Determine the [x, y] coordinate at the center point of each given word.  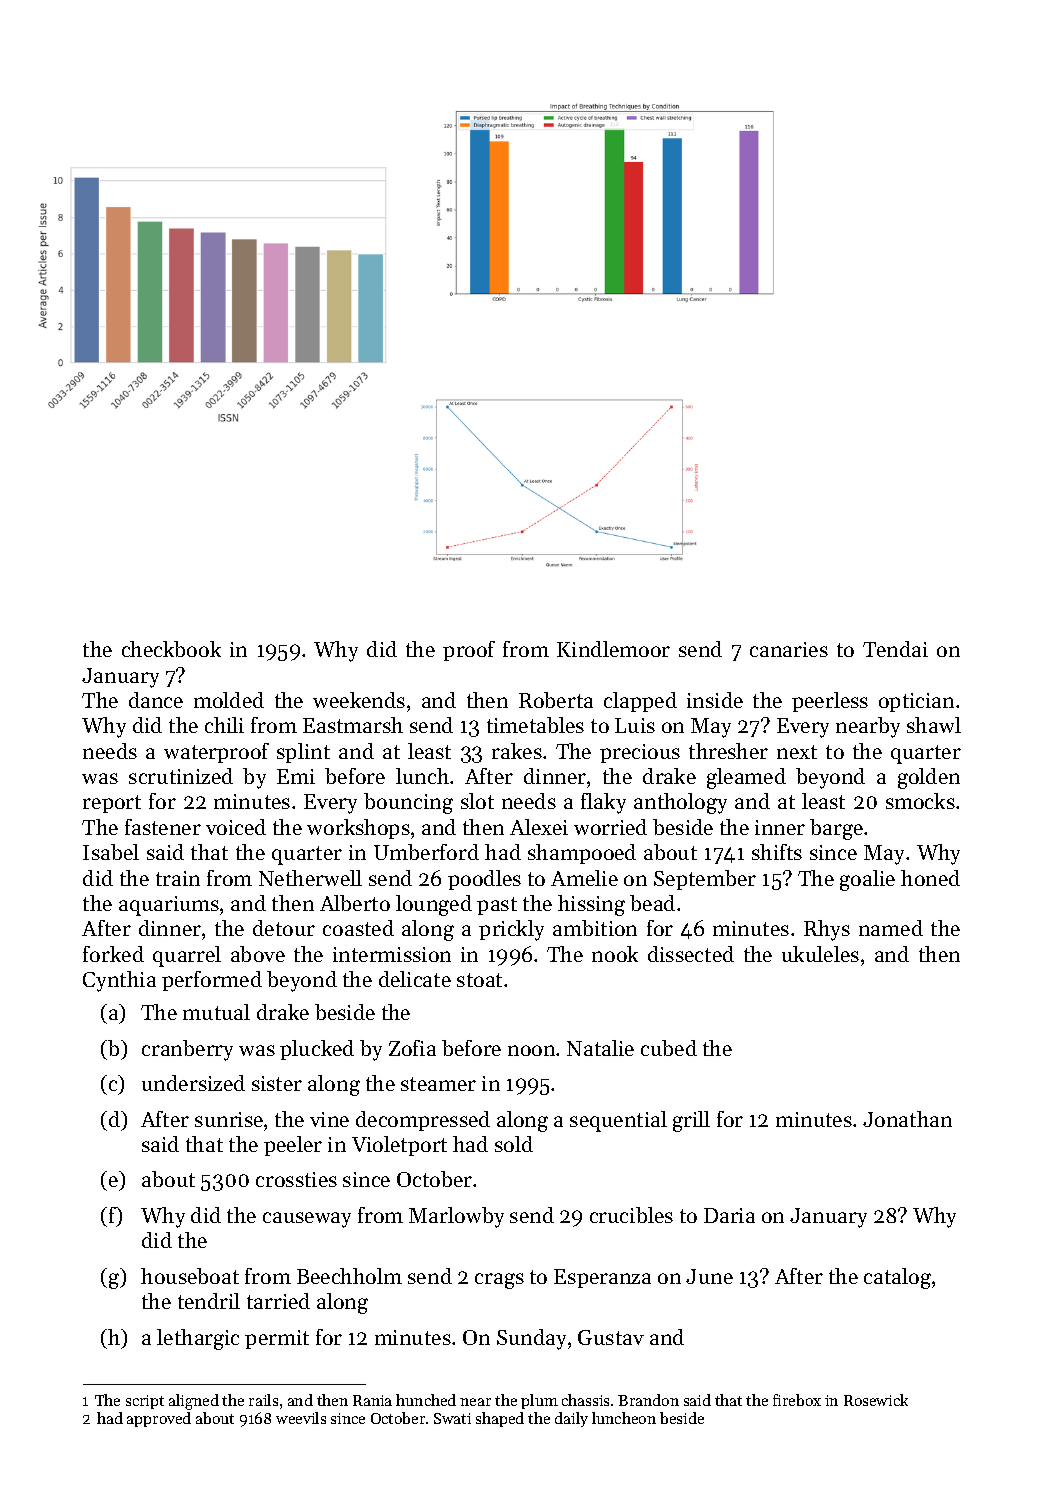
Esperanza [602, 1278]
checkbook [171, 649]
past [497, 906]
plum [539, 1401]
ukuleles [820, 954]
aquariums [169, 906]
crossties [296, 1179]
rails [263, 1400]
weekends [359, 700]
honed [930, 878]
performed [212, 981]
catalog [897, 1278]
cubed [669, 1048]
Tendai [895, 649]
